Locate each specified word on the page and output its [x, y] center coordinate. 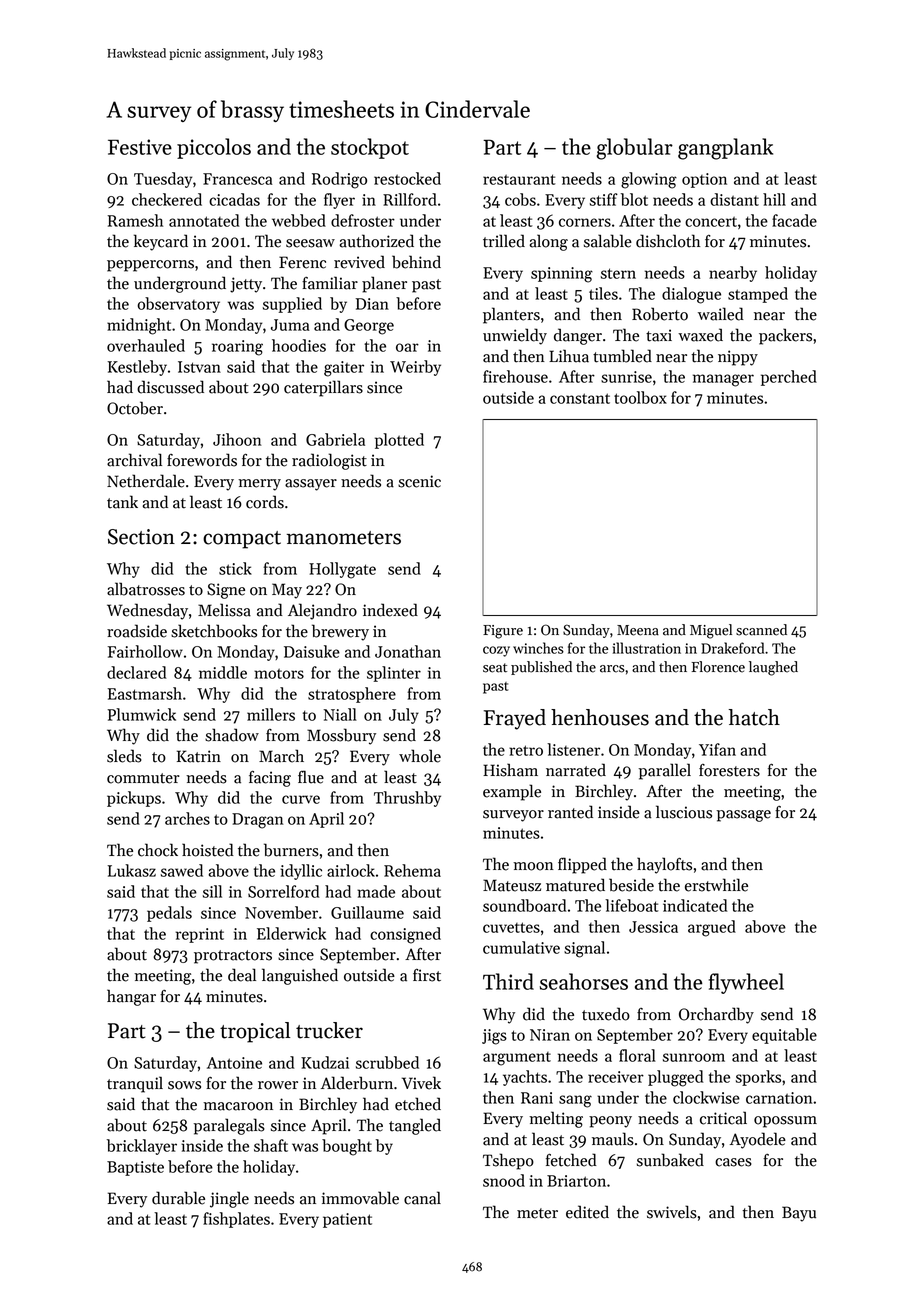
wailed [721, 314]
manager [723, 380]
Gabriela [335, 439]
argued [712, 928]
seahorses [584, 981]
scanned [761, 630]
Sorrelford [283, 891]
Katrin [199, 756]
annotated [204, 220]
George [369, 327]
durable [178, 1198]
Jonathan [408, 651]
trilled [504, 241]
